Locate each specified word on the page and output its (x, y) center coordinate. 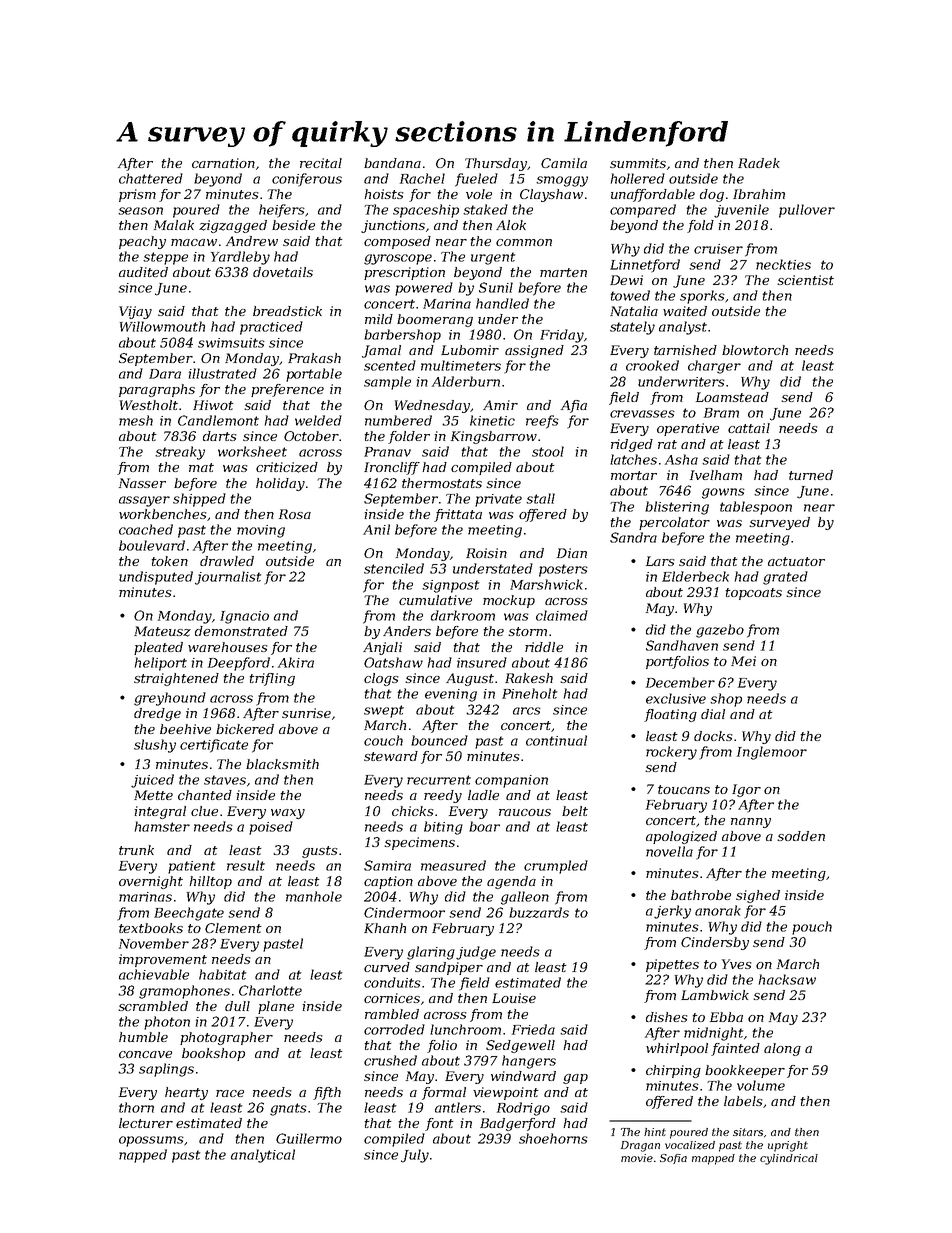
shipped (199, 500)
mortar (634, 475)
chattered (151, 178)
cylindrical (789, 1159)
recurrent (439, 780)
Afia (574, 406)
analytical (263, 1156)
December (680, 682)
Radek (759, 163)
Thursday (496, 164)
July (415, 1156)
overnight (151, 882)
